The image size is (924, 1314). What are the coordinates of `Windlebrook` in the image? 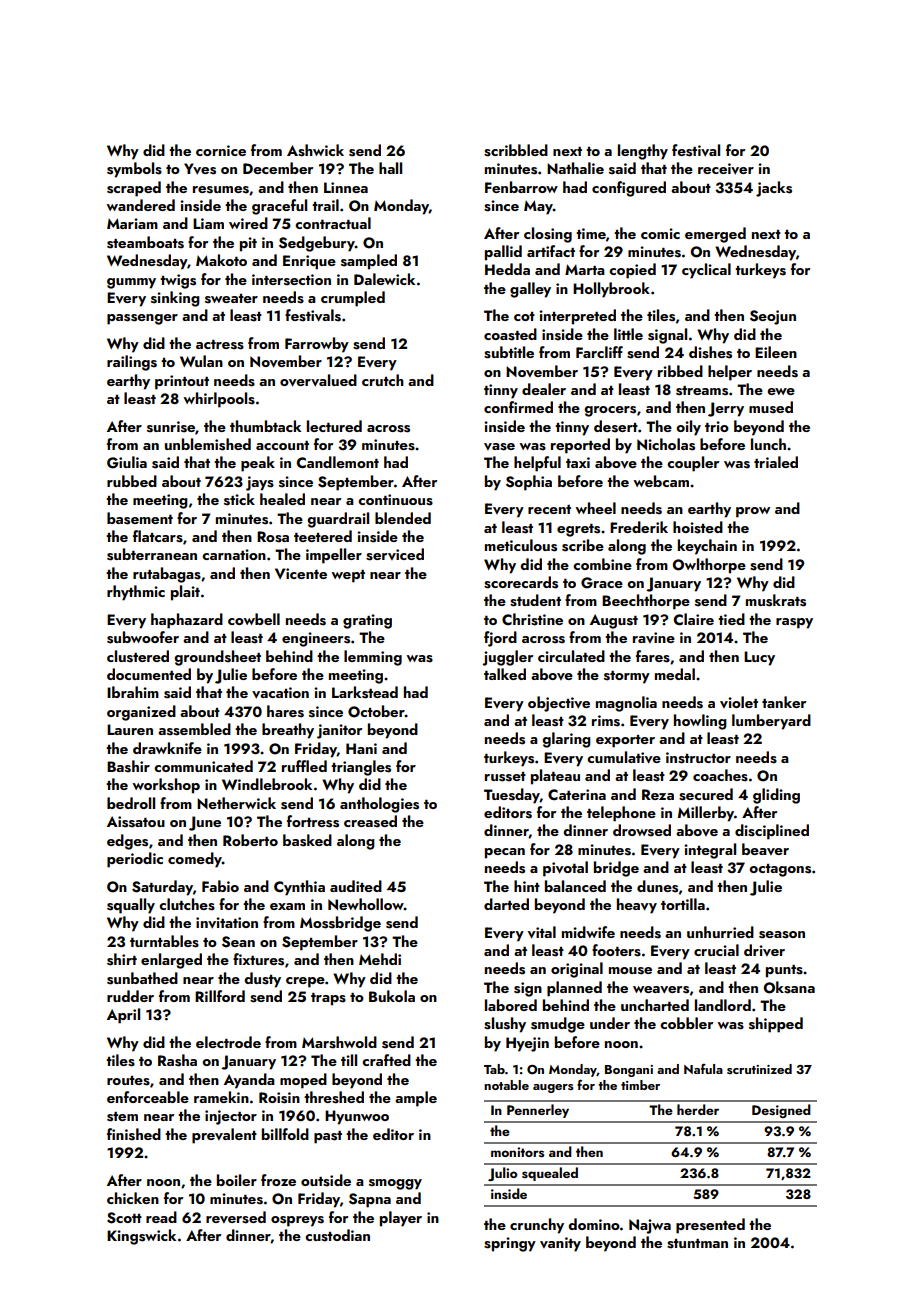 It's located at (267, 784).
